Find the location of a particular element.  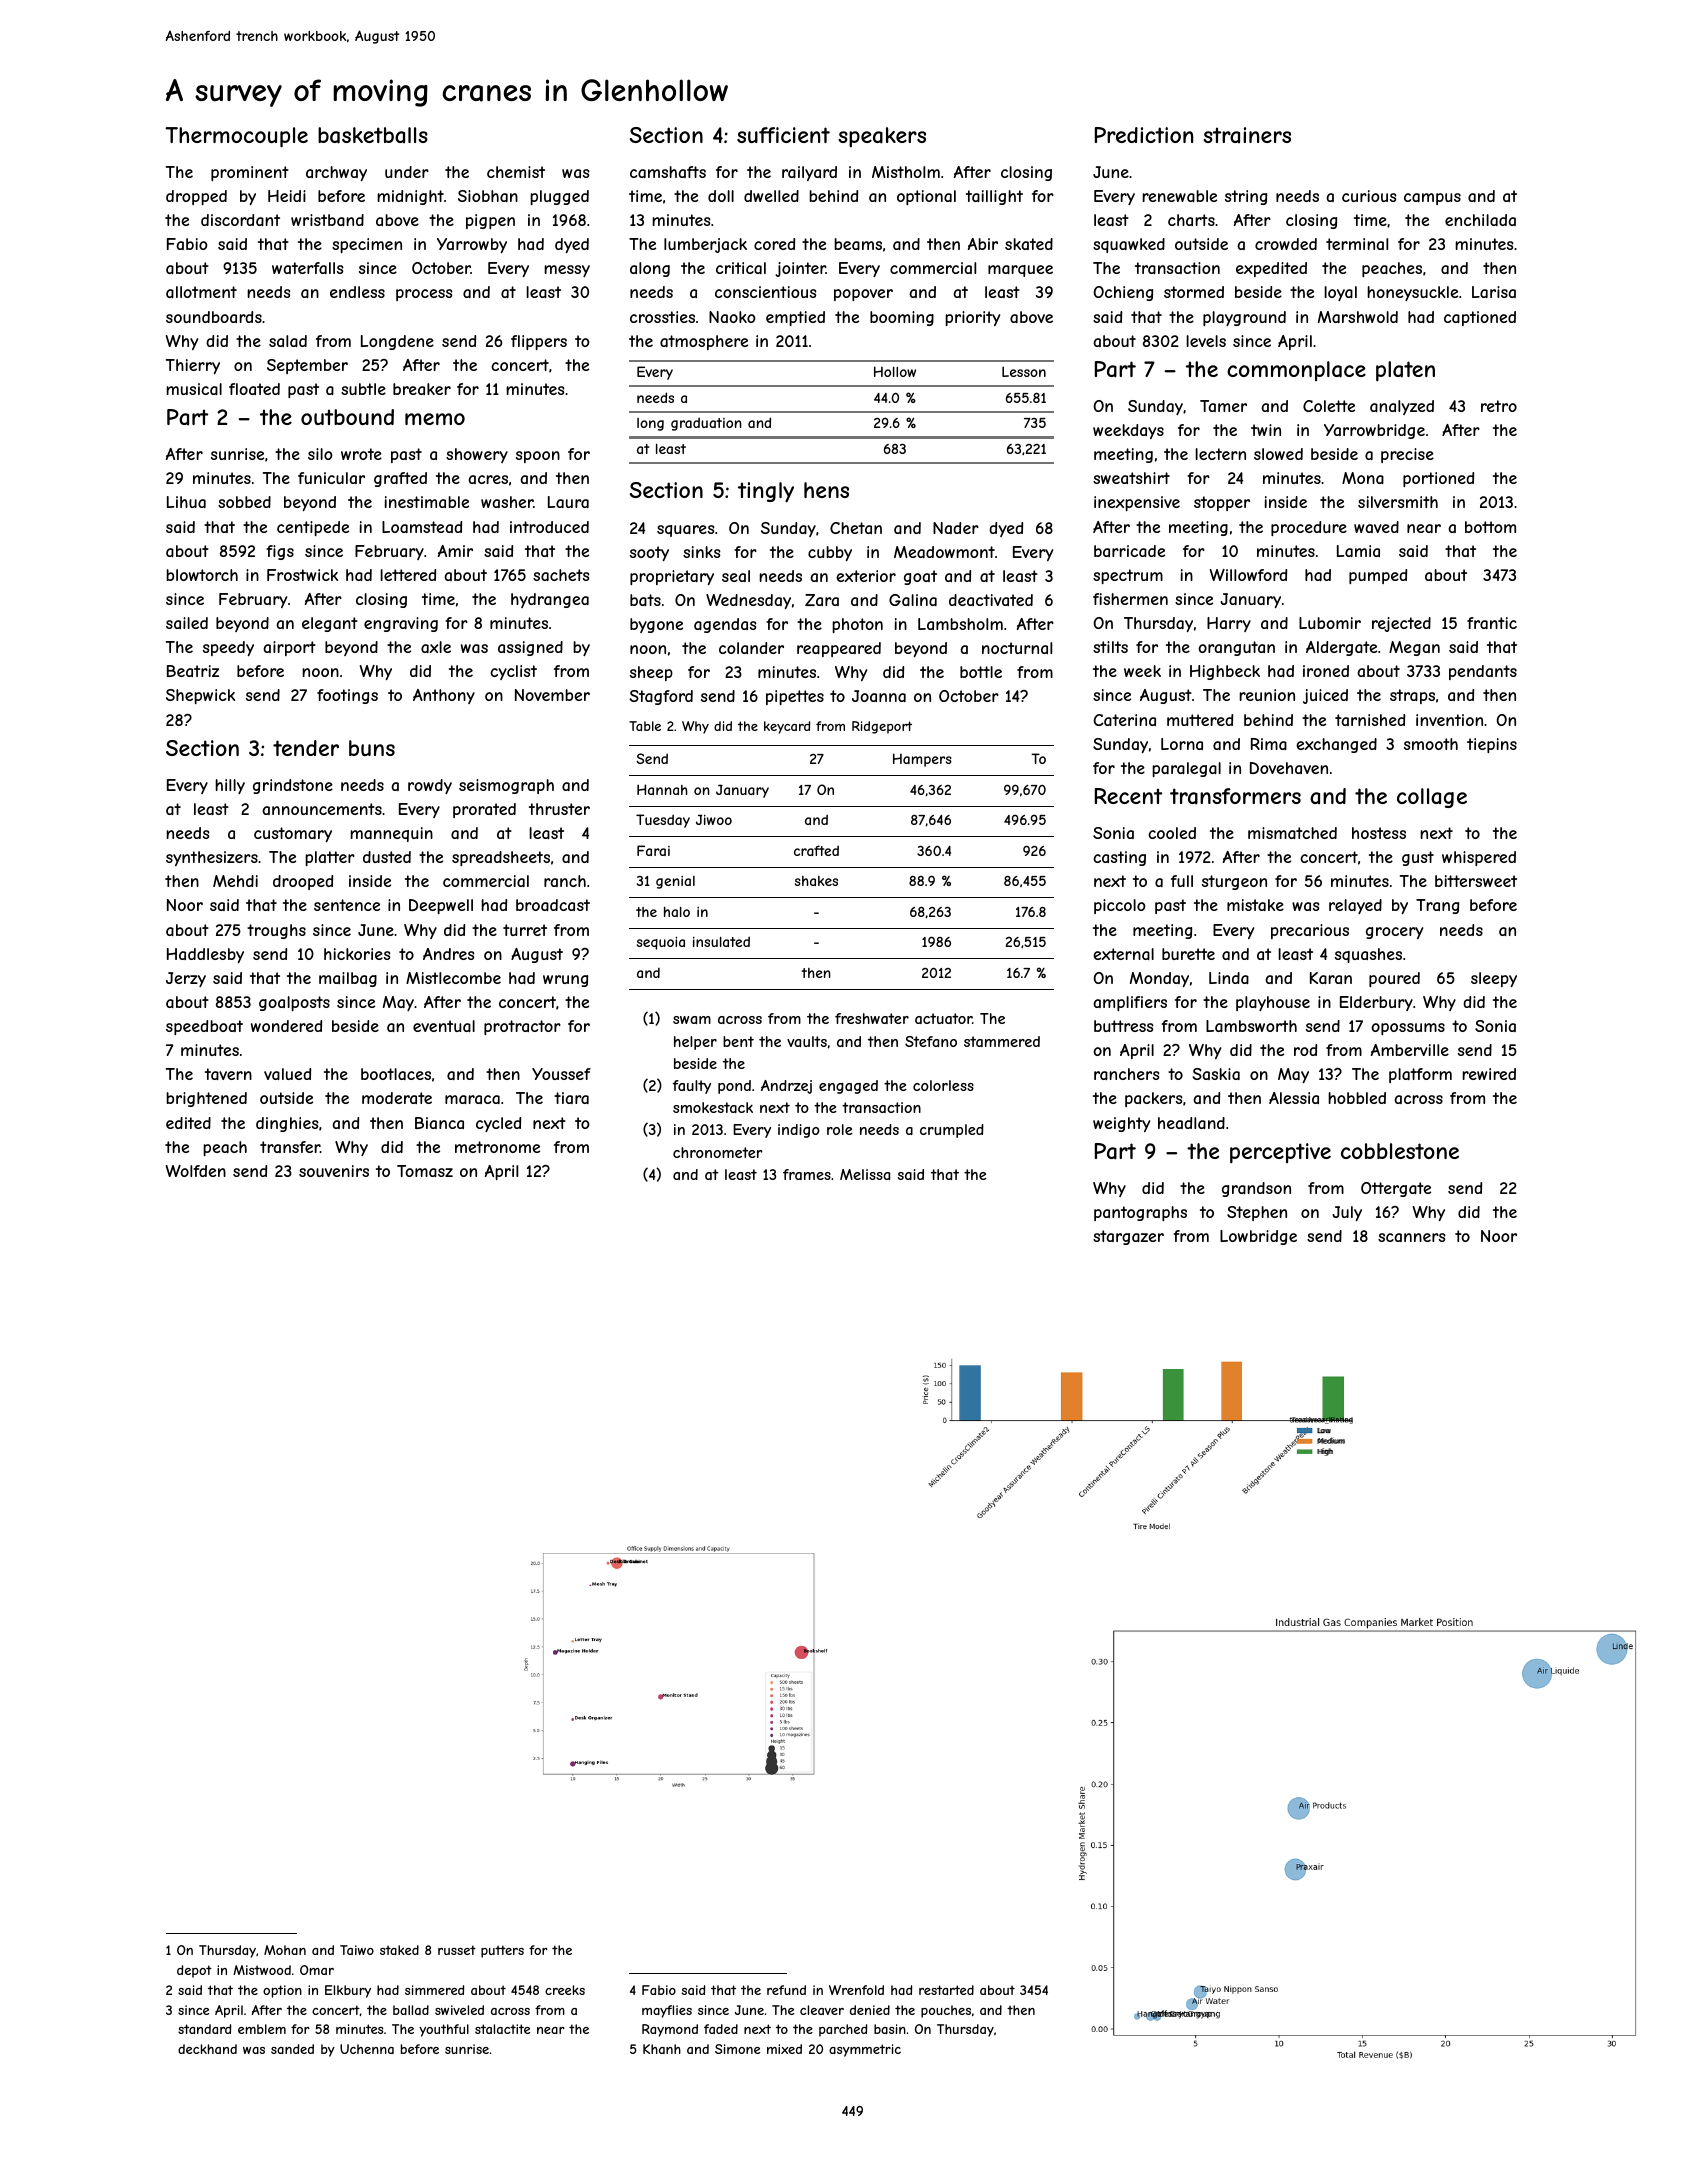

basketballs is located at coordinates (373, 135).
